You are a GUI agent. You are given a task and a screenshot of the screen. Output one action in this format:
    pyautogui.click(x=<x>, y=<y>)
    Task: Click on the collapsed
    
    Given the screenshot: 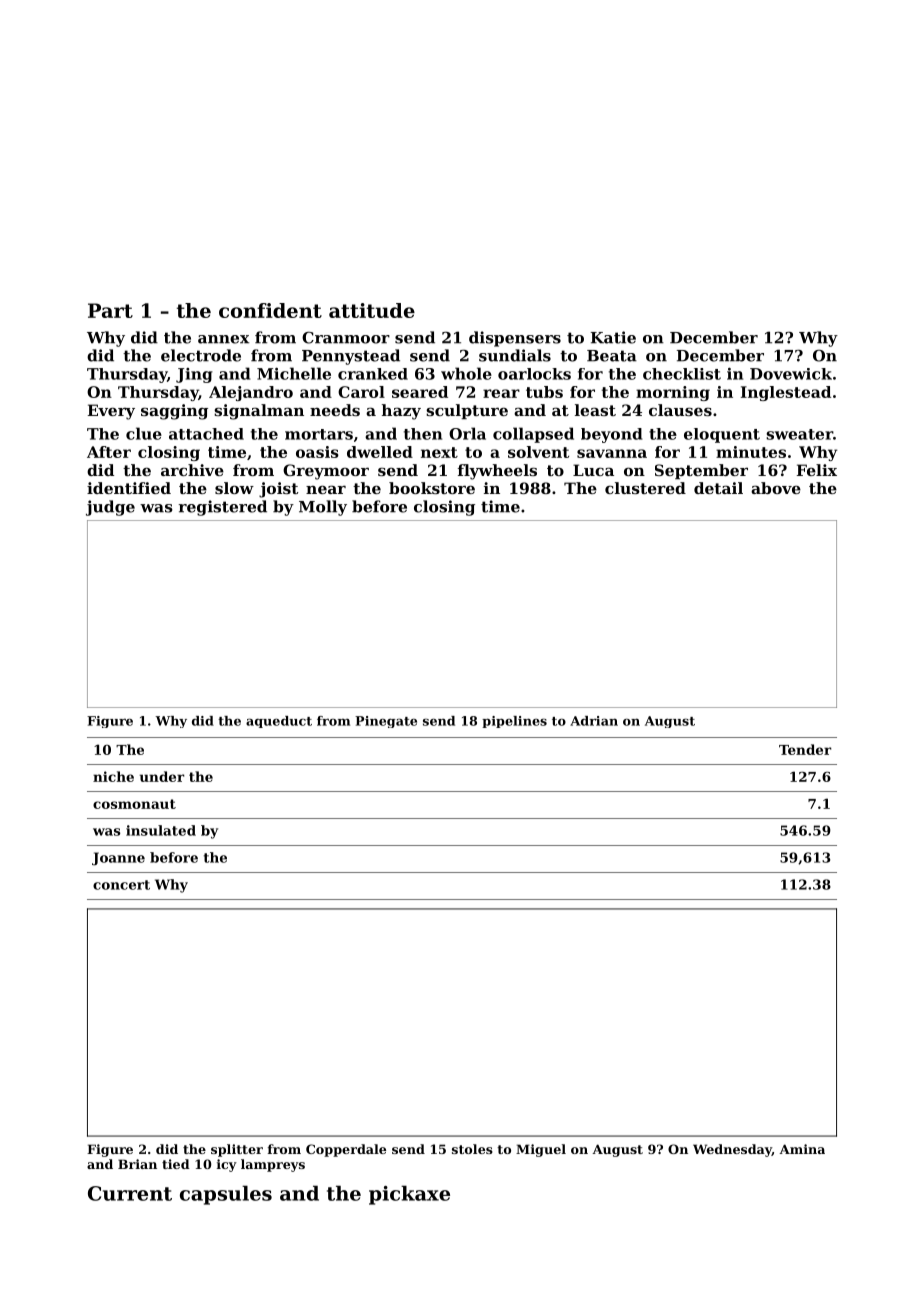 What is the action you would take?
    pyautogui.click(x=533, y=435)
